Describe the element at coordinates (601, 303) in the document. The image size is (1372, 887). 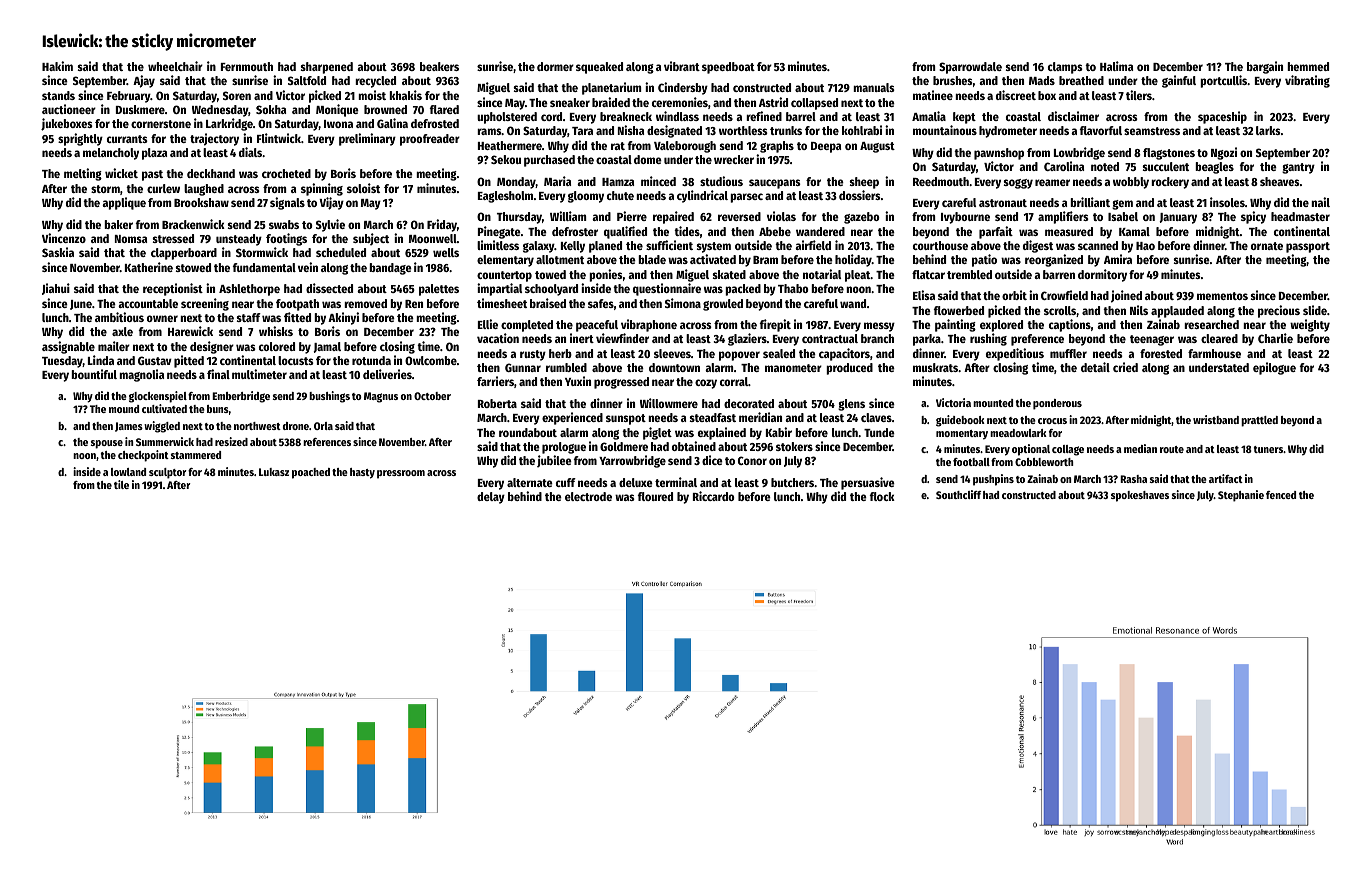
I see `safes` at that location.
